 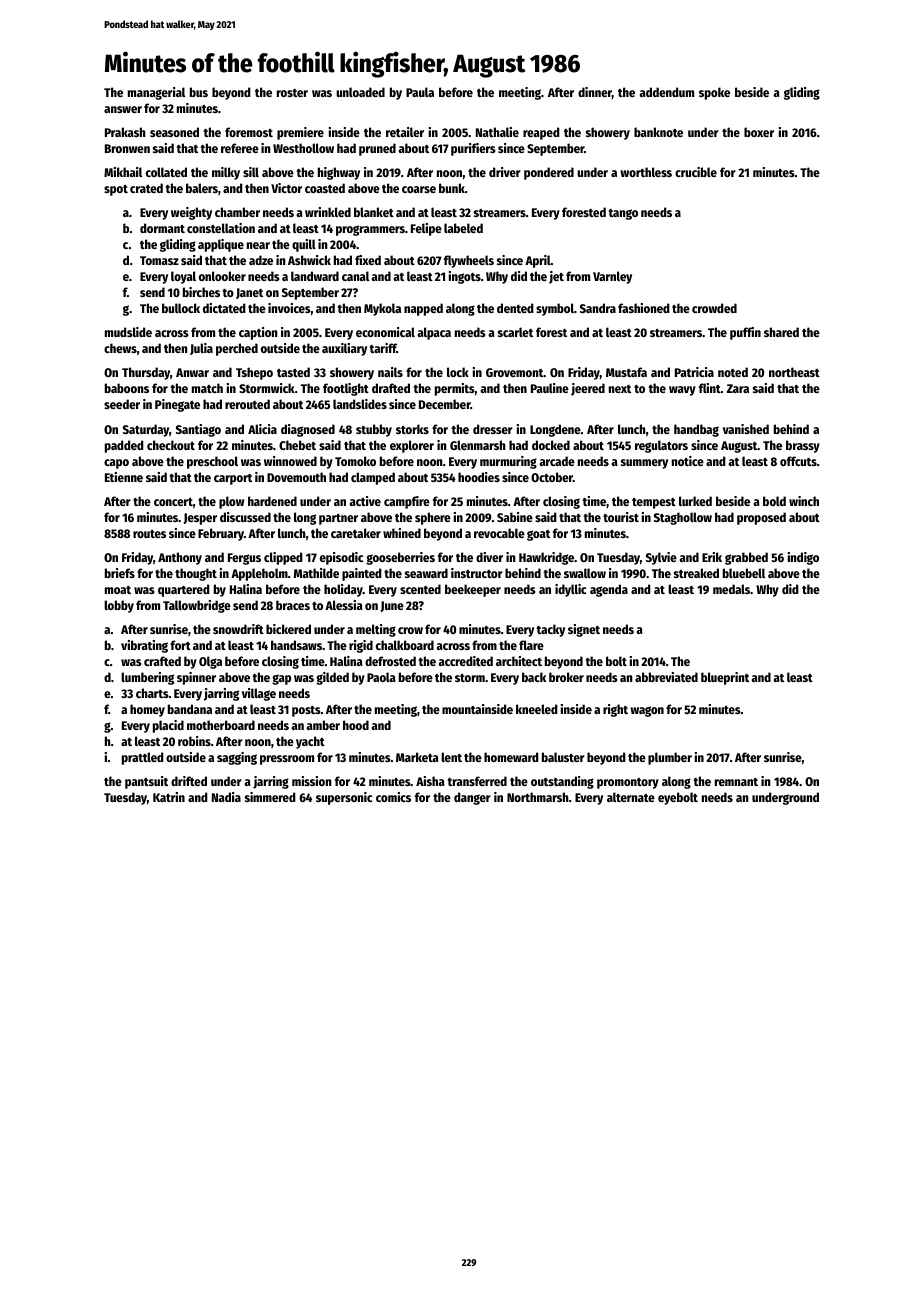 I want to click on Paula, so click(x=420, y=92).
